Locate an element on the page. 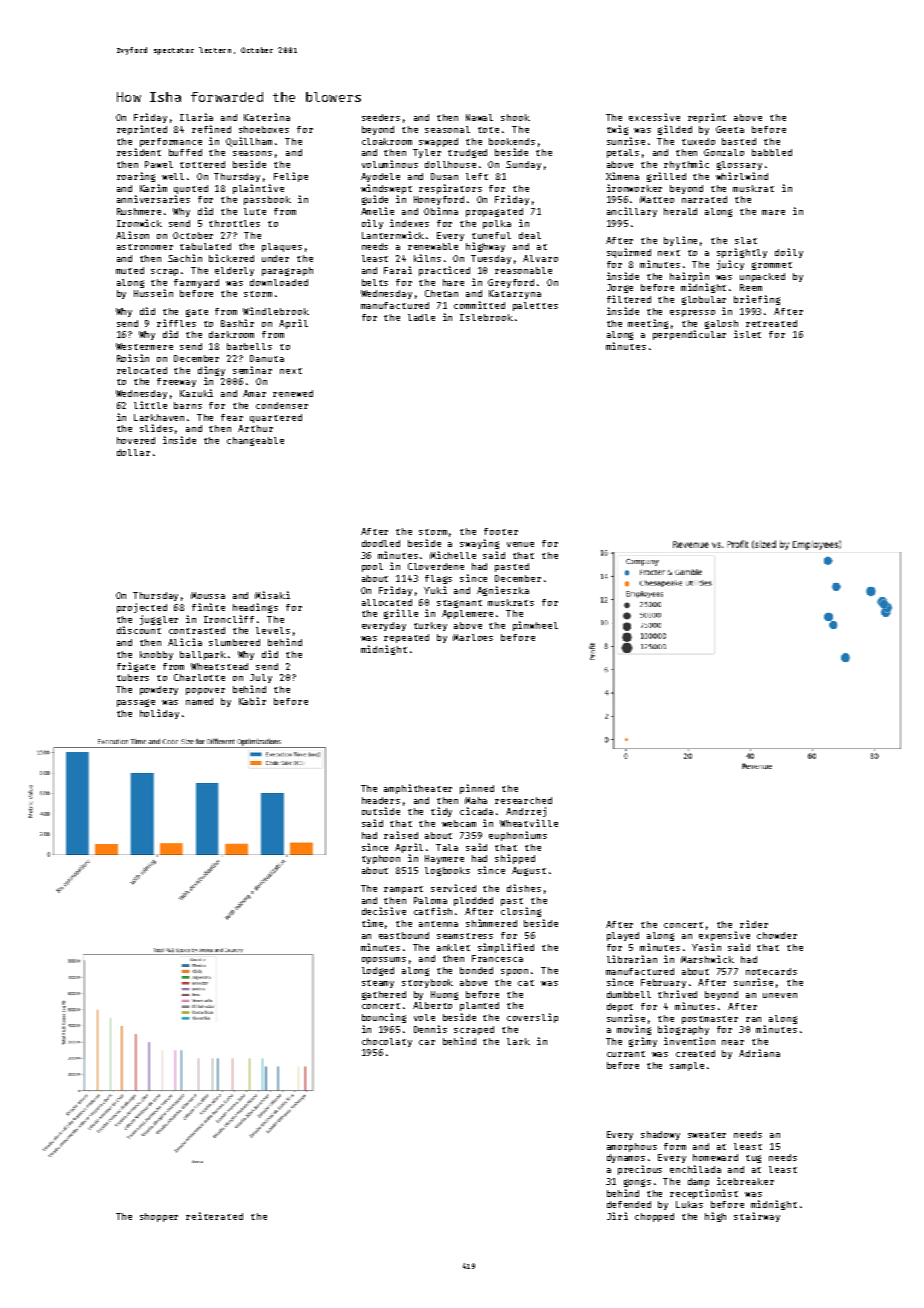  dishes is located at coordinates (524, 888).
